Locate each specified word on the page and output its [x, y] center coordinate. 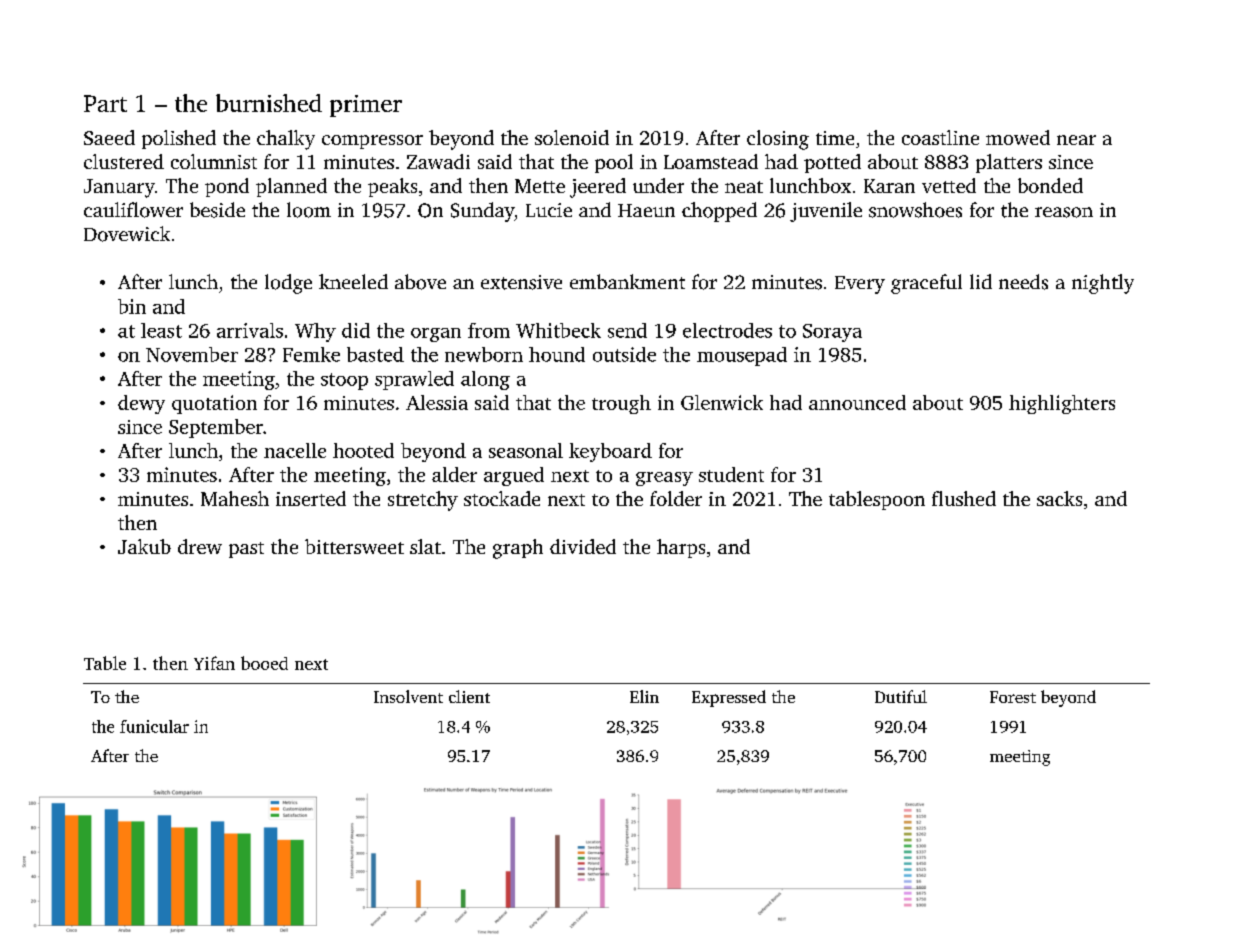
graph [518, 549]
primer [366, 106]
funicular [154, 726]
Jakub [144, 546]
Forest [1013, 697]
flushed [964, 498]
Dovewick [127, 234]
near [1076, 140]
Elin [644, 696]
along [485, 380]
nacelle [295, 450]
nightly [1103, 284]
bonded [1050, 185]
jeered [598, 188]
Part [105, 103]
